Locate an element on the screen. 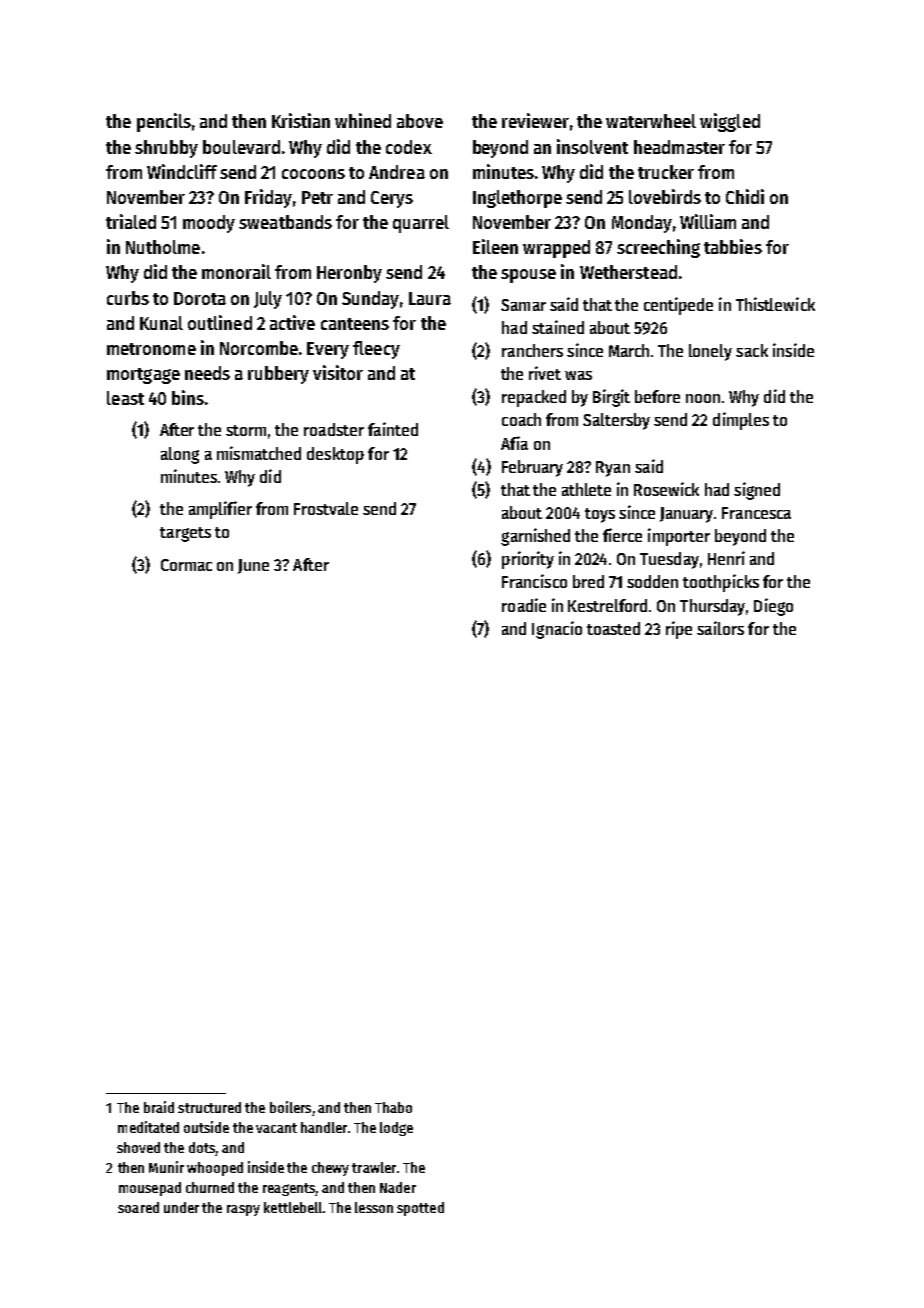  Ignacio is located at coordinates (557, 630).
